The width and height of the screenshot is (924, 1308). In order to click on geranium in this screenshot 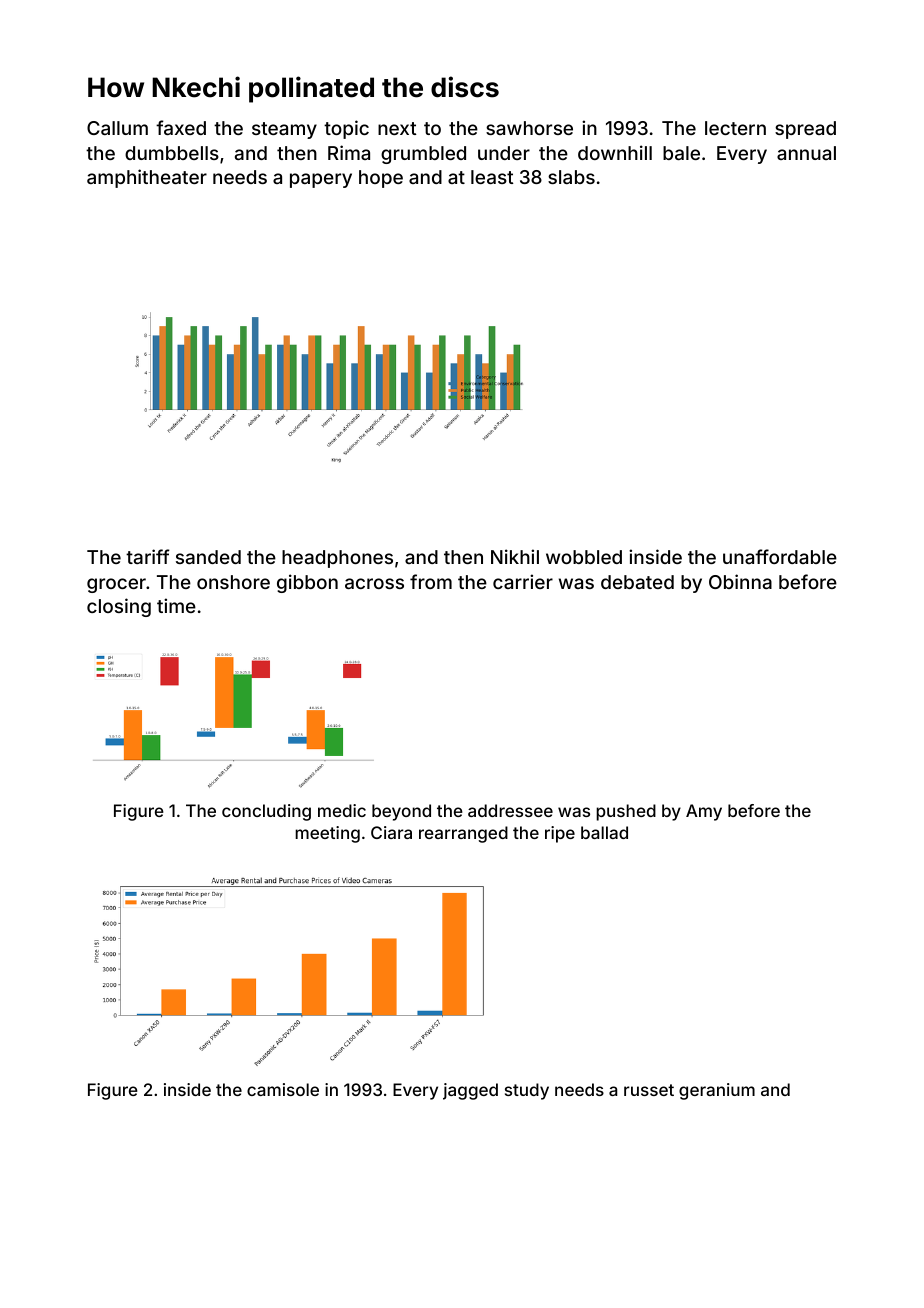, I will do `click(717, 1091)`.
